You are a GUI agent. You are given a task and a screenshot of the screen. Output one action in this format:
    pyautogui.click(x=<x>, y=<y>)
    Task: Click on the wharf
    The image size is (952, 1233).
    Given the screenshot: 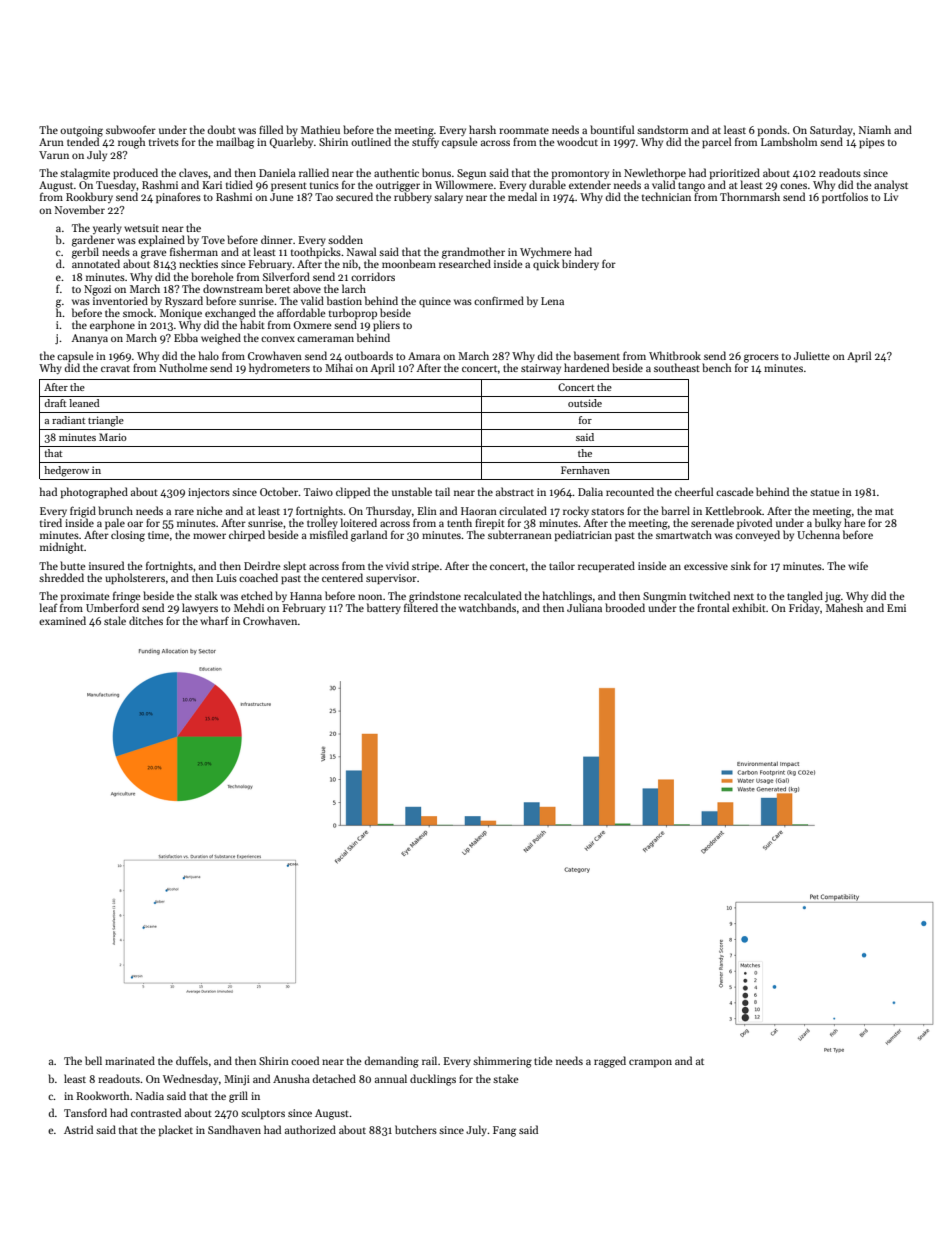 What is the action you would take?
    pyautogui.click(x=214, y=620)
